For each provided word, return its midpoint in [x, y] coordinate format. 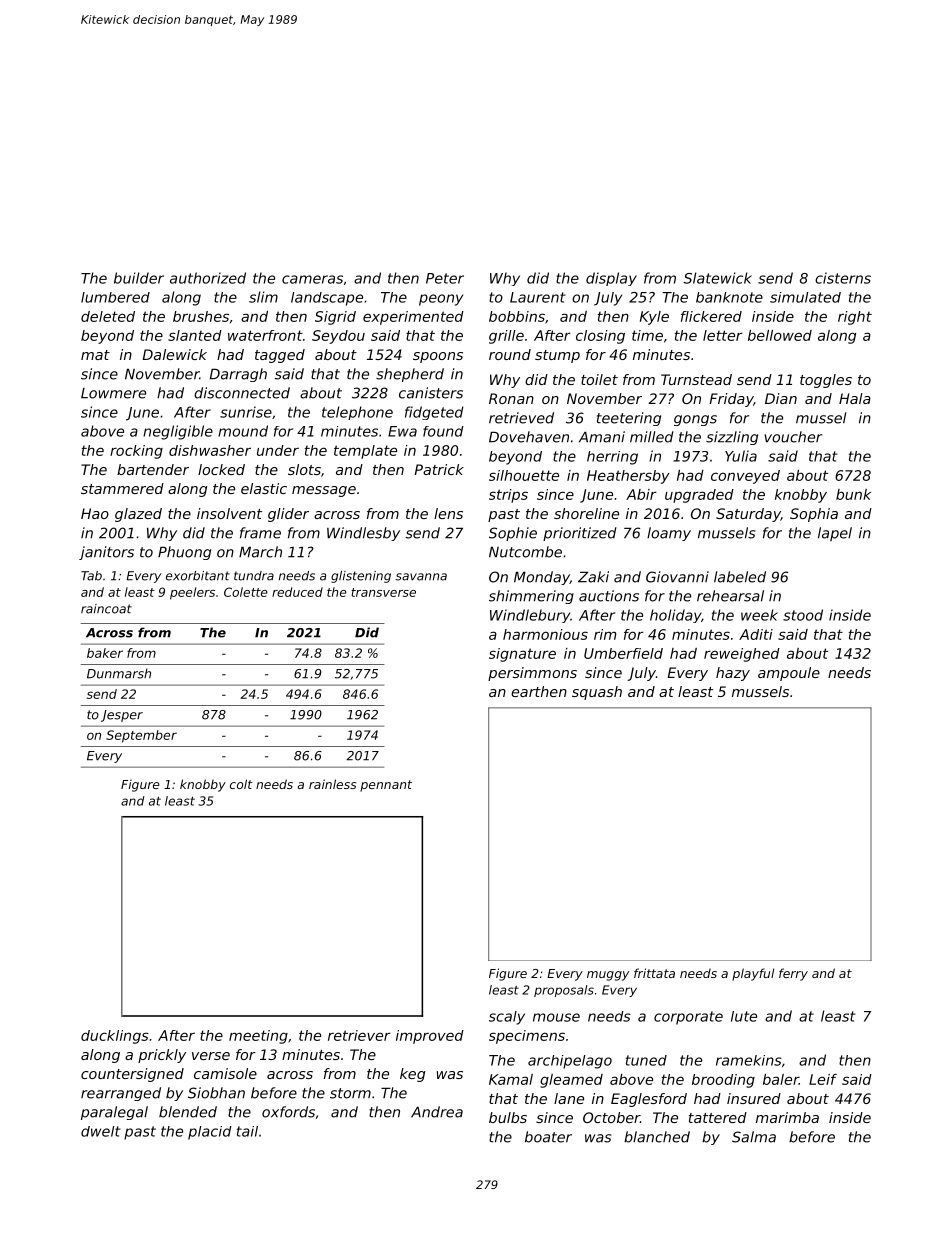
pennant [386, 786]
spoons [438, 357]
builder [139, 278]
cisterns [843, 278]
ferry [793, 974]
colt [241, 784]
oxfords [288, 1112]
